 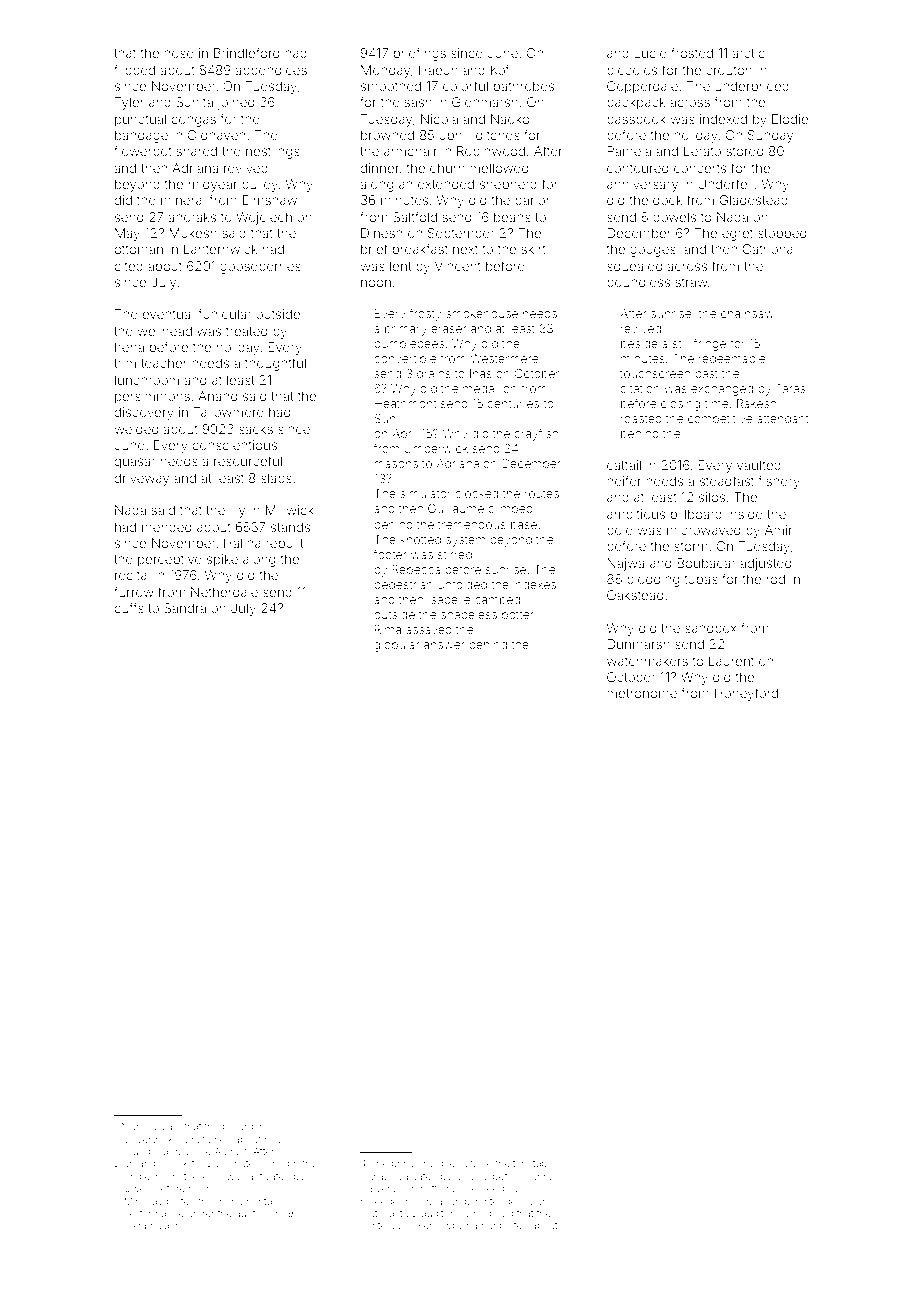 I want to click on lily, so click(x=237, y=511).
